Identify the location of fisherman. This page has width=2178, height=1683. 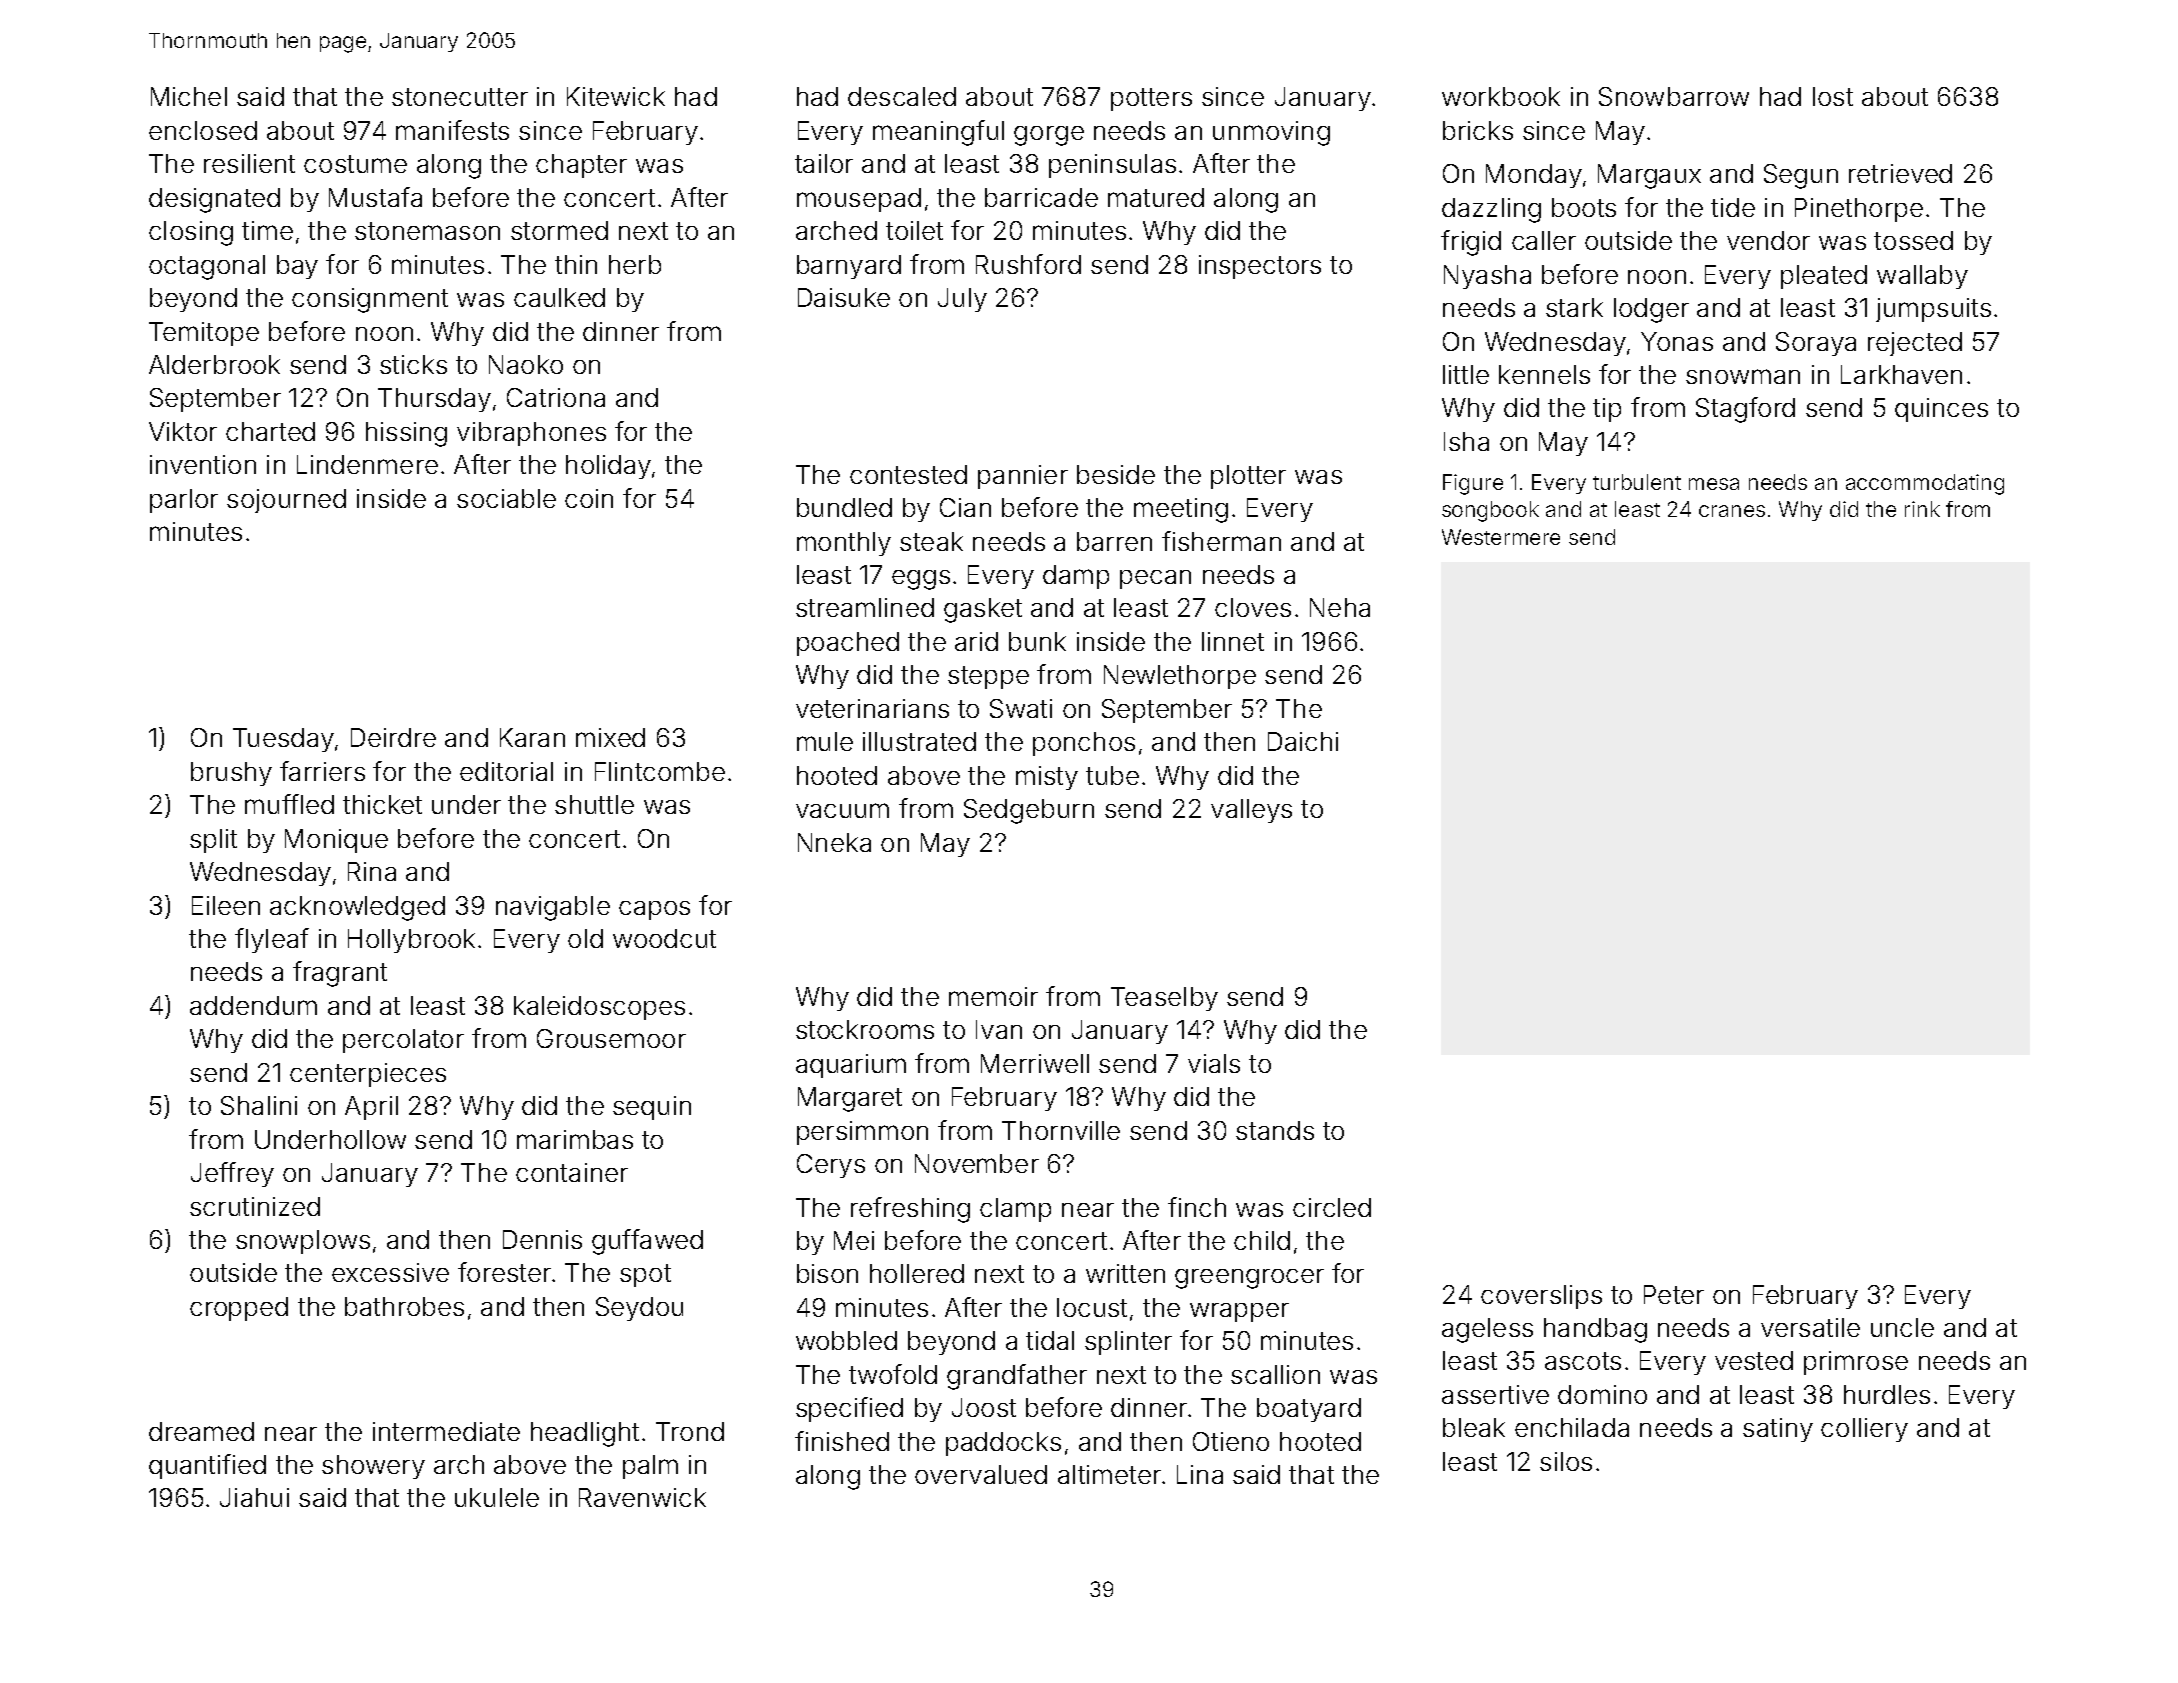
(1221, 541).
